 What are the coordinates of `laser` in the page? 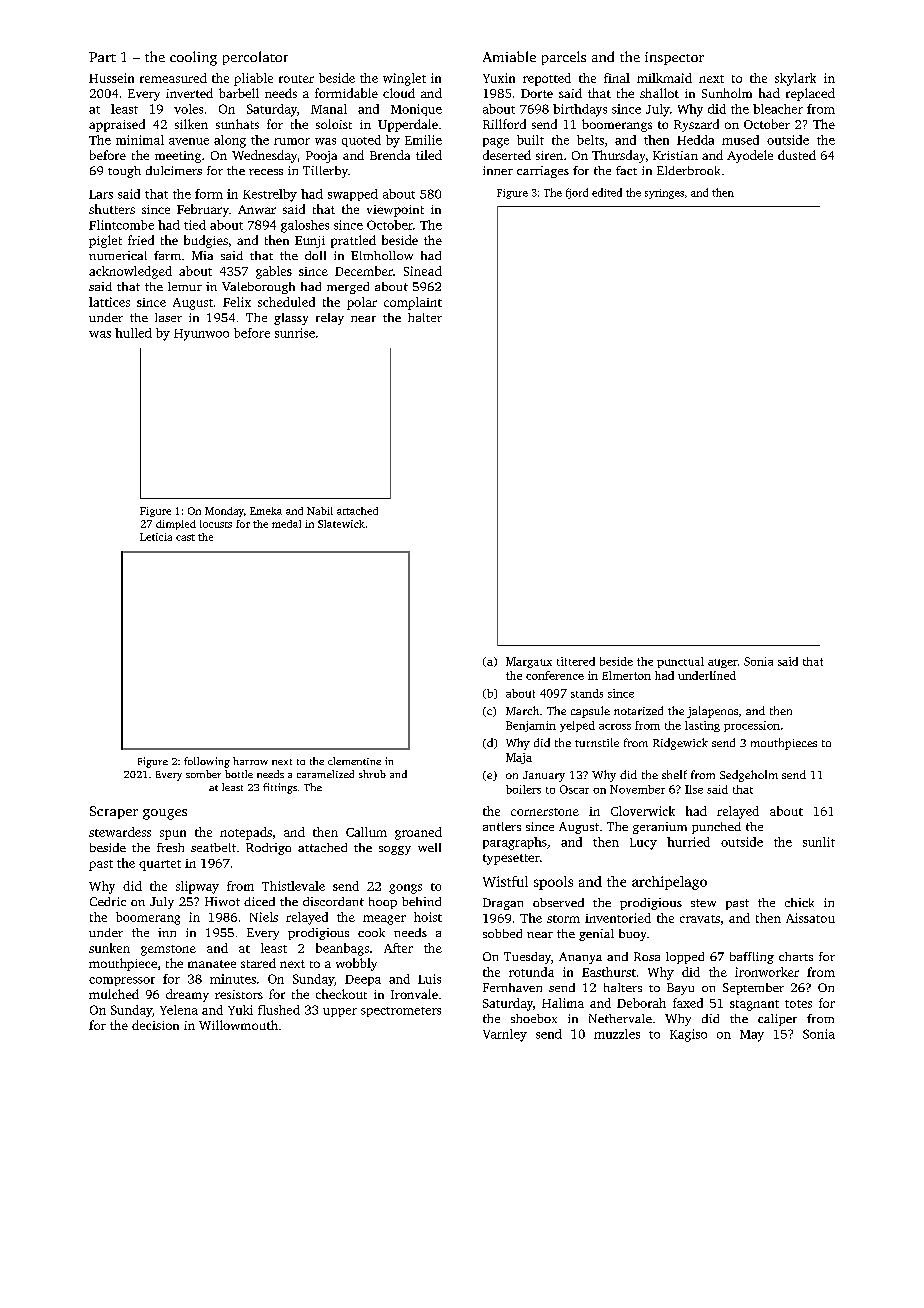 It's located at (168, 317).
